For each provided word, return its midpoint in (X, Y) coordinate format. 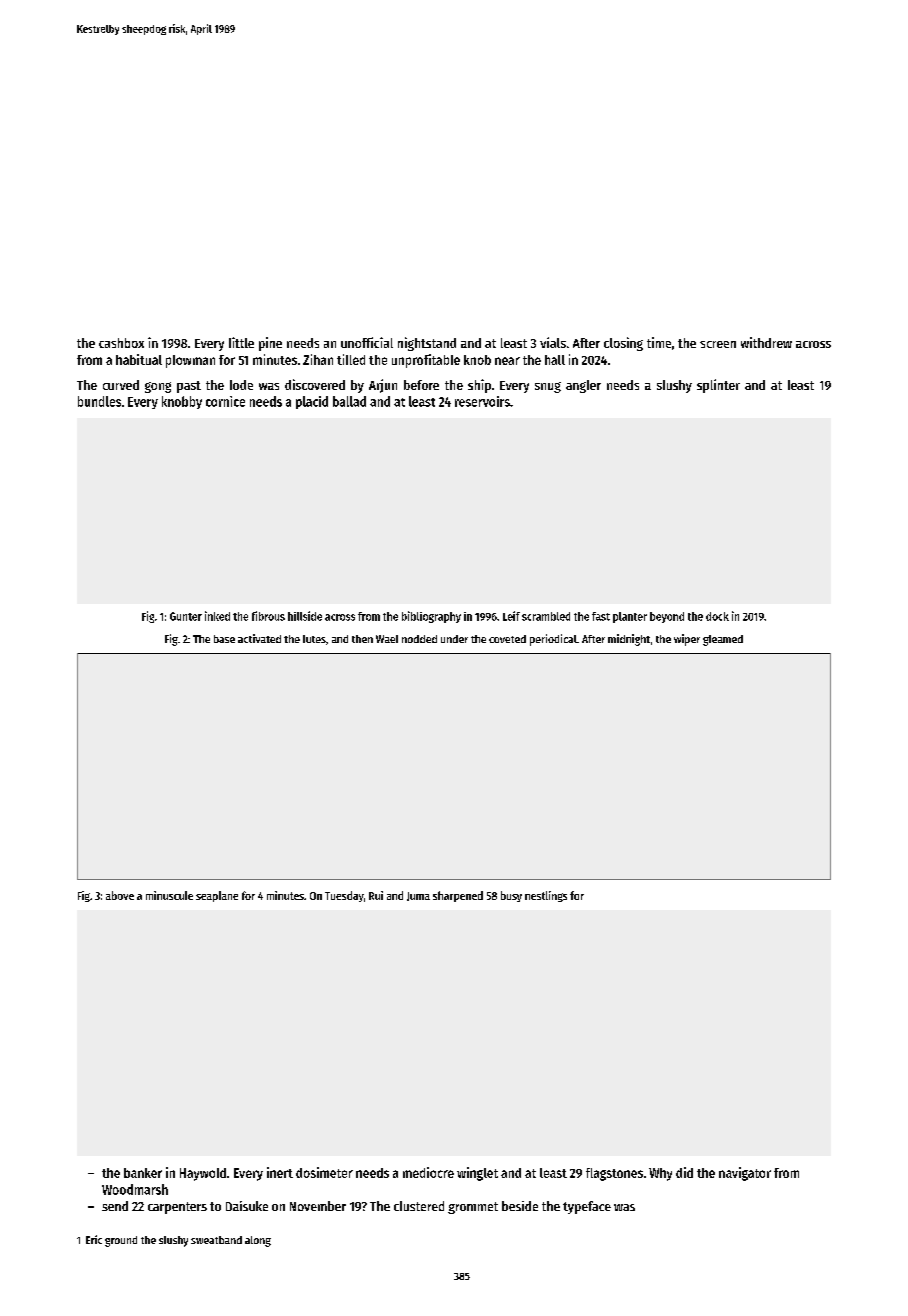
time (659, 342)
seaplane (217, 896)
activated (259, 638)
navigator (745, 1174)
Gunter (186, 616)
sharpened (458, 896)
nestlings (546, 896)
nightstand (427, 344)
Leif (511, 616)
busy (511, 896)
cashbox (121, 343)
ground (121, 1241)
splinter (718, 386)
